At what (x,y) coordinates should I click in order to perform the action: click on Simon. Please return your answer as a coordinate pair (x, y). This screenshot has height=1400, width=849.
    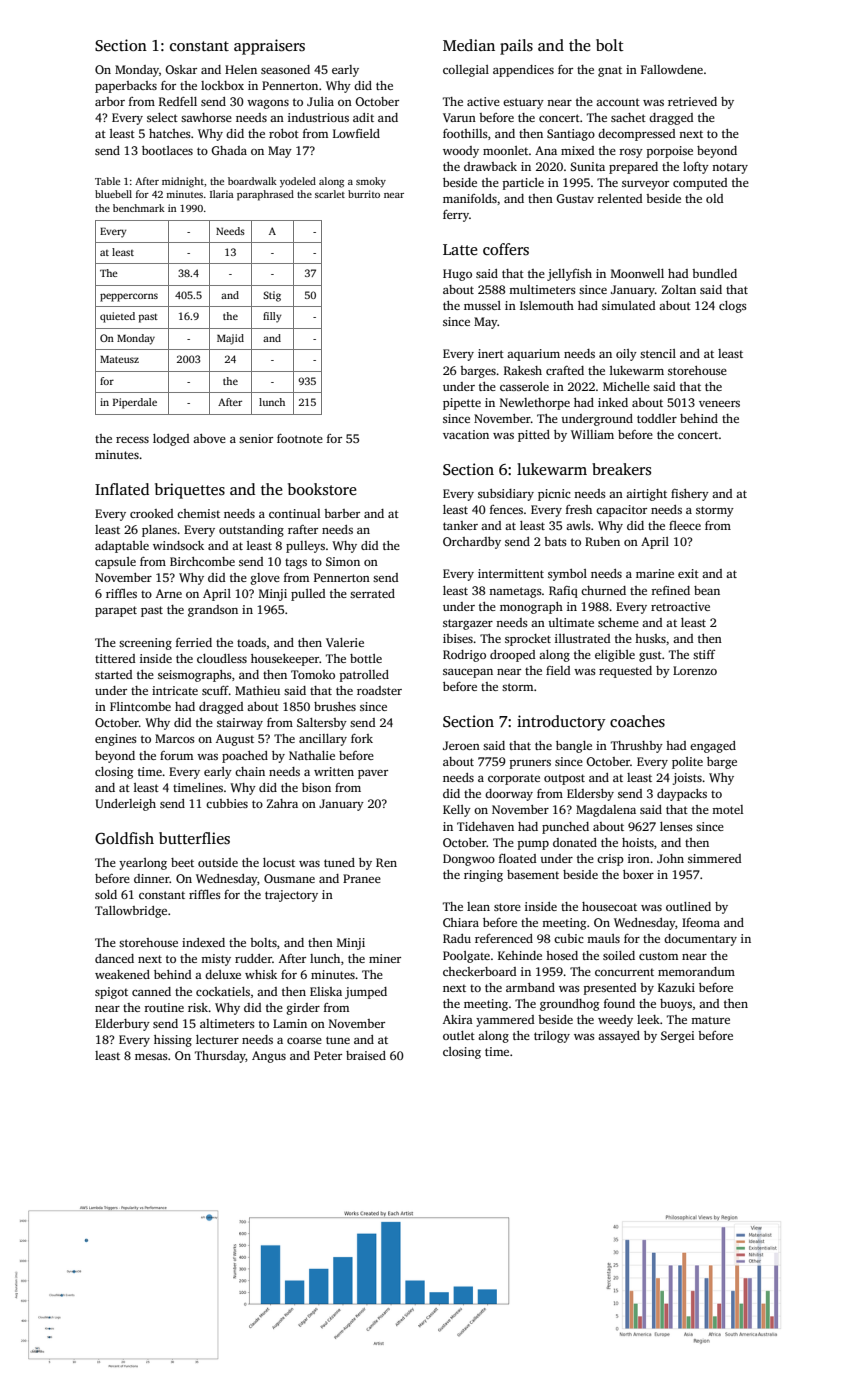
    Looking at the image, I should click on (343, 561).
